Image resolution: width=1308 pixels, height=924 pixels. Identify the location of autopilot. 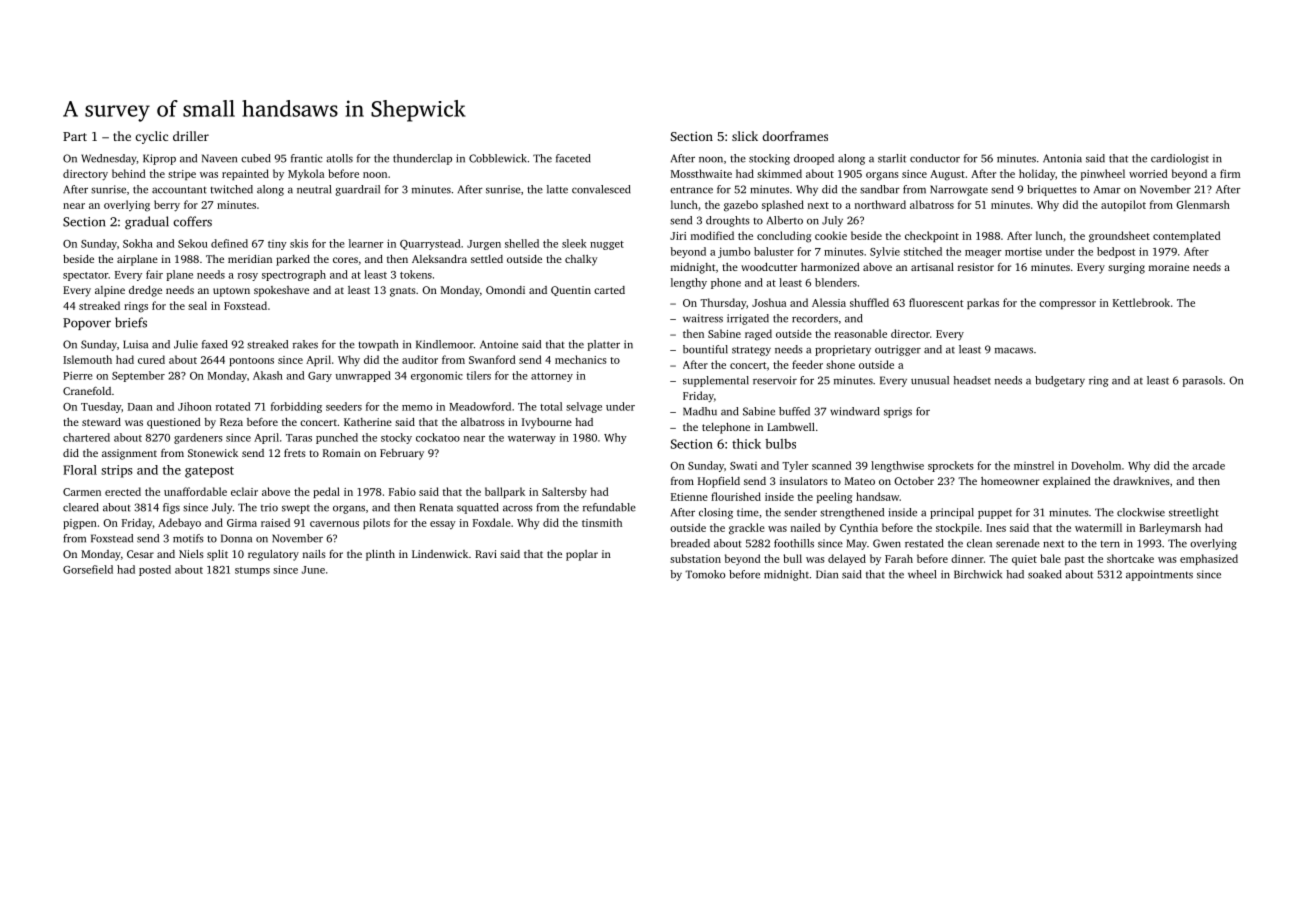
(1123, 205).
